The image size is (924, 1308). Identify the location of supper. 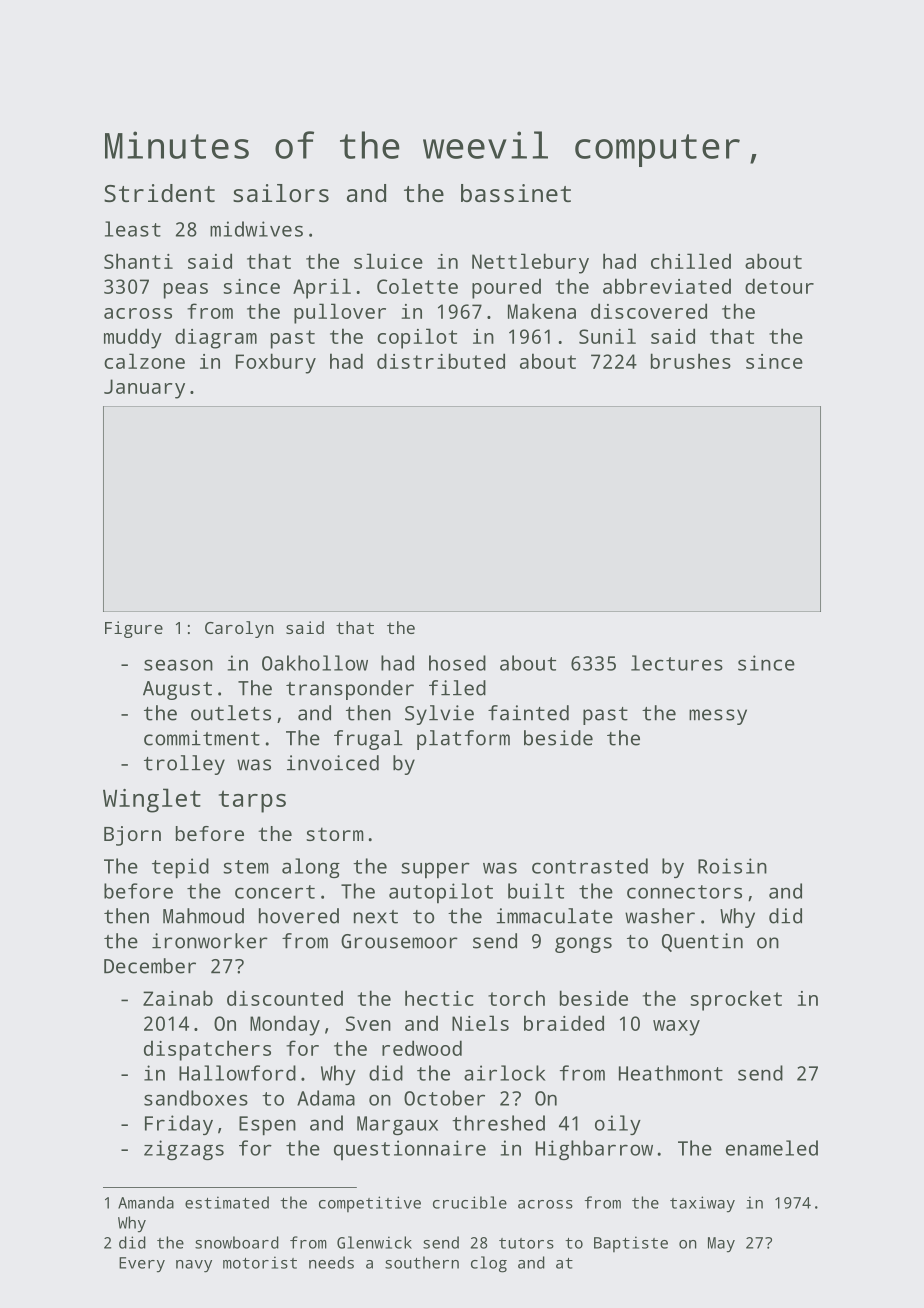
(435, 870).
